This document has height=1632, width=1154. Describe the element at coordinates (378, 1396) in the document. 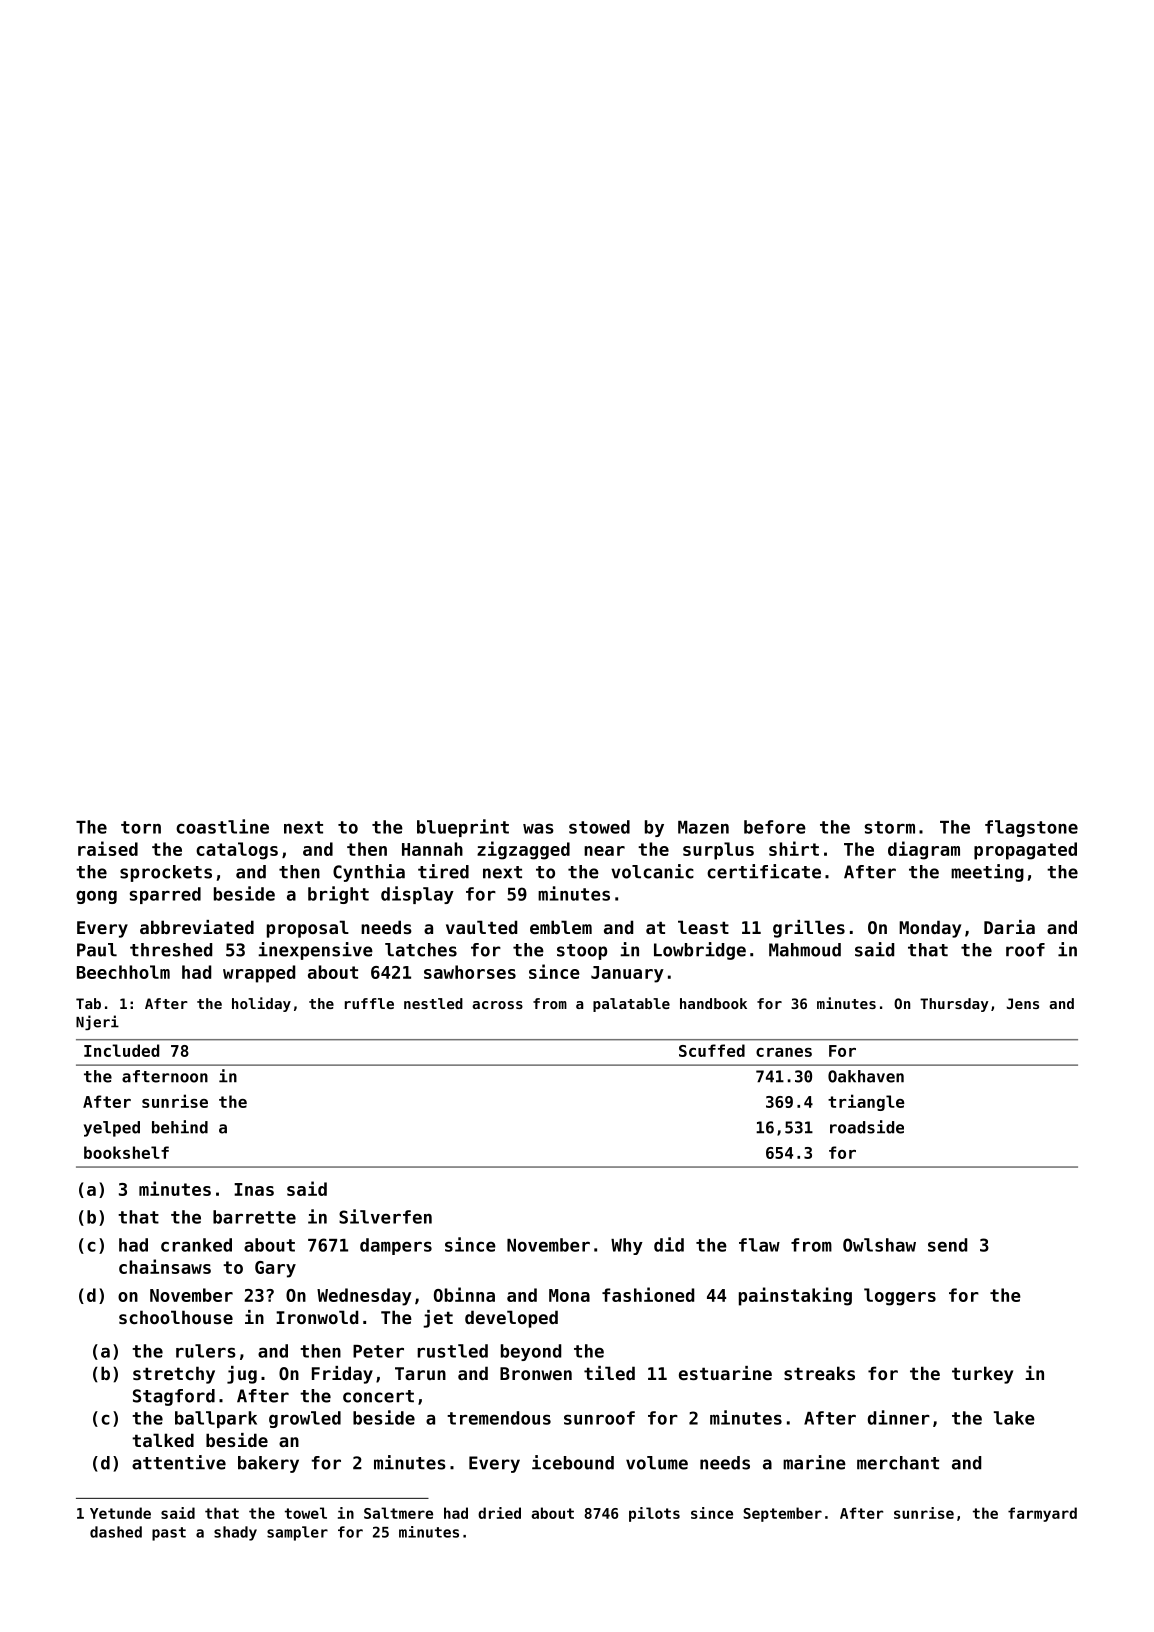

I see `concert` at that location.
